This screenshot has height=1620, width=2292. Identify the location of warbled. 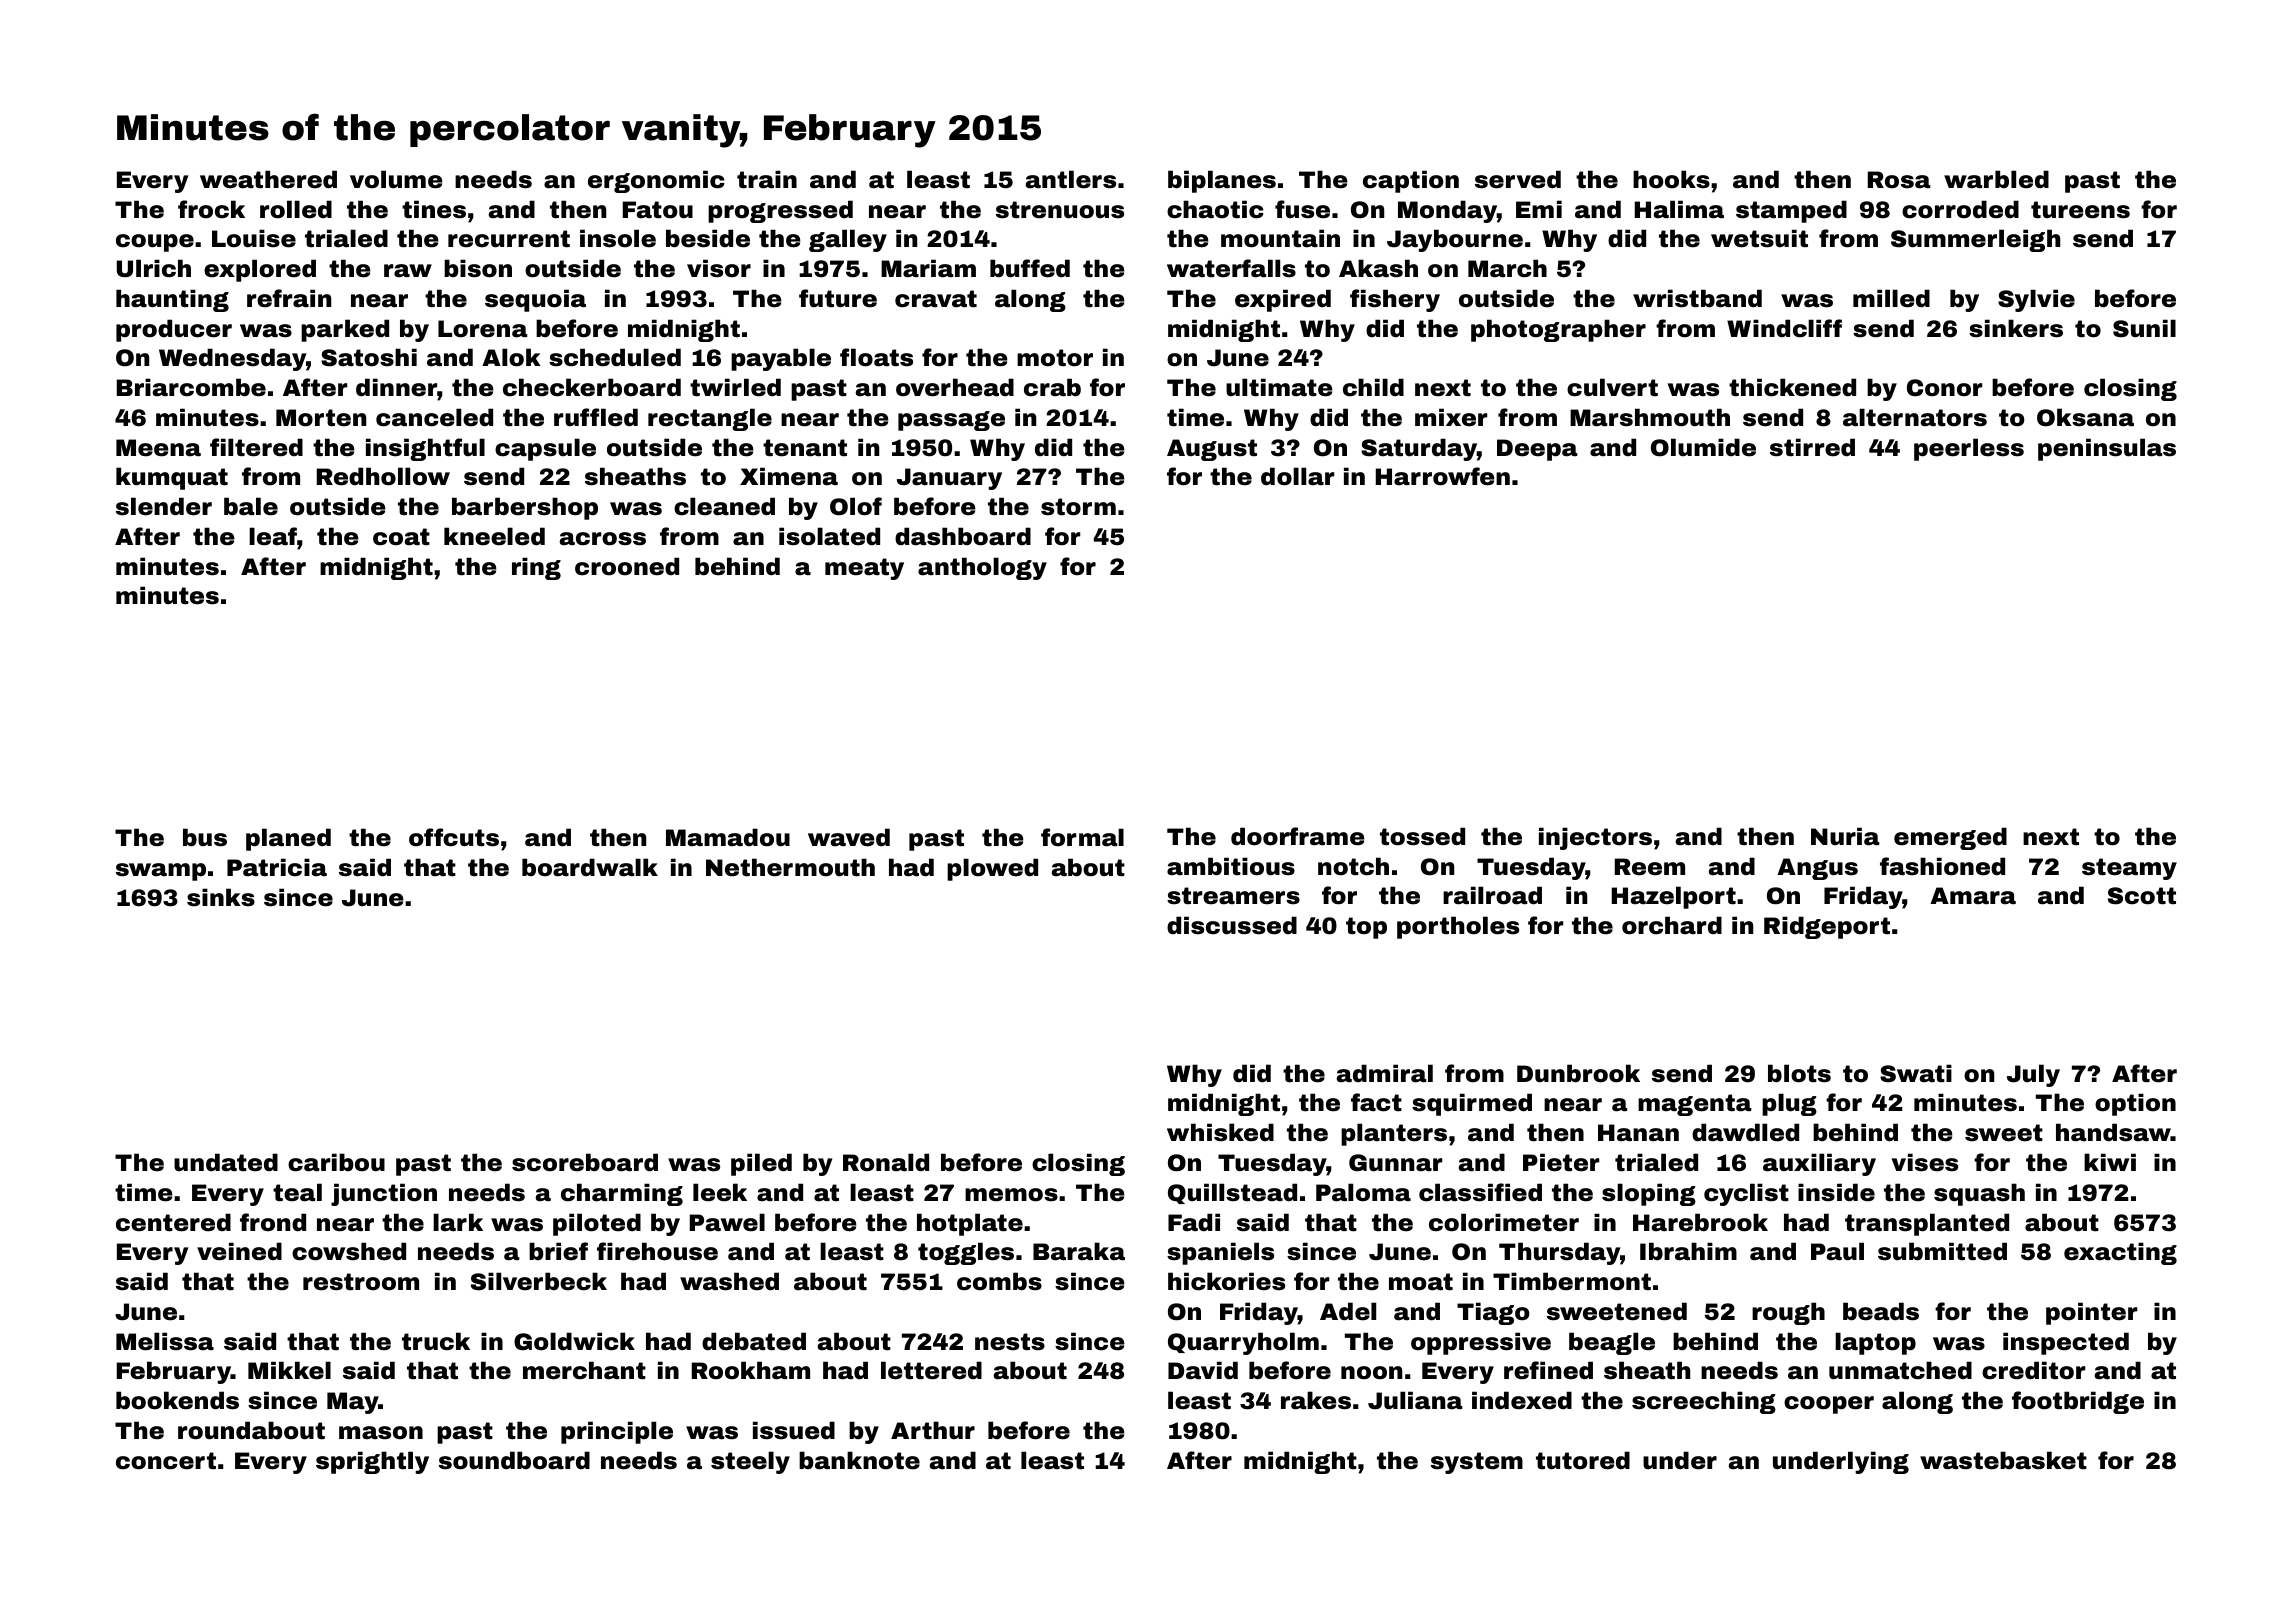
(1996, 179).
